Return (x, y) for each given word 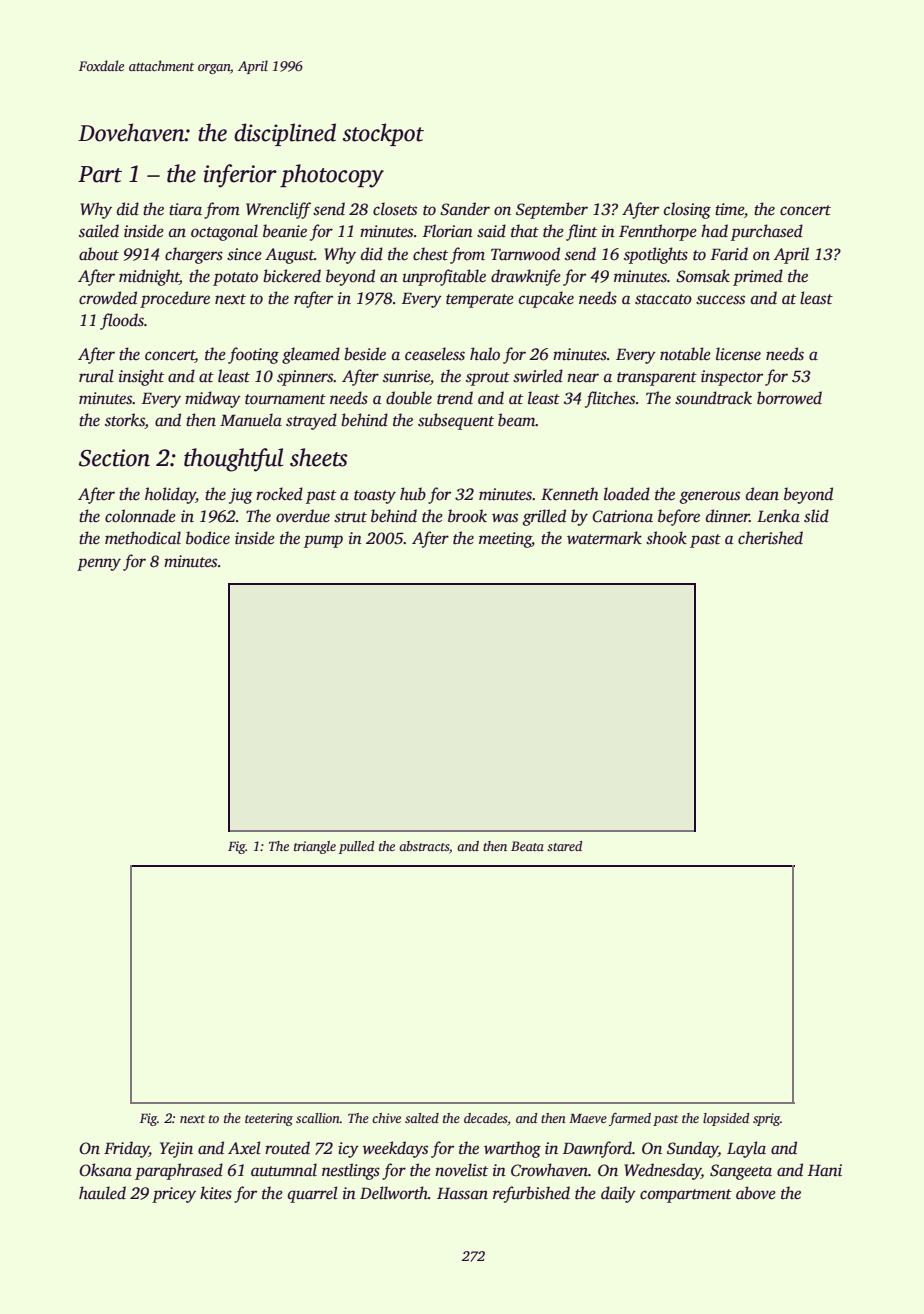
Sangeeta (741, 1172)
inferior (240, 176)
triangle (315, 847)
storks (125, 421)
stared (564, 846)
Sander (465, 209)
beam (516, 420)
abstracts (424, 846)
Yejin (176, 1150)
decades (485, 1118)
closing (687, 210)
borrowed (789, 398)
